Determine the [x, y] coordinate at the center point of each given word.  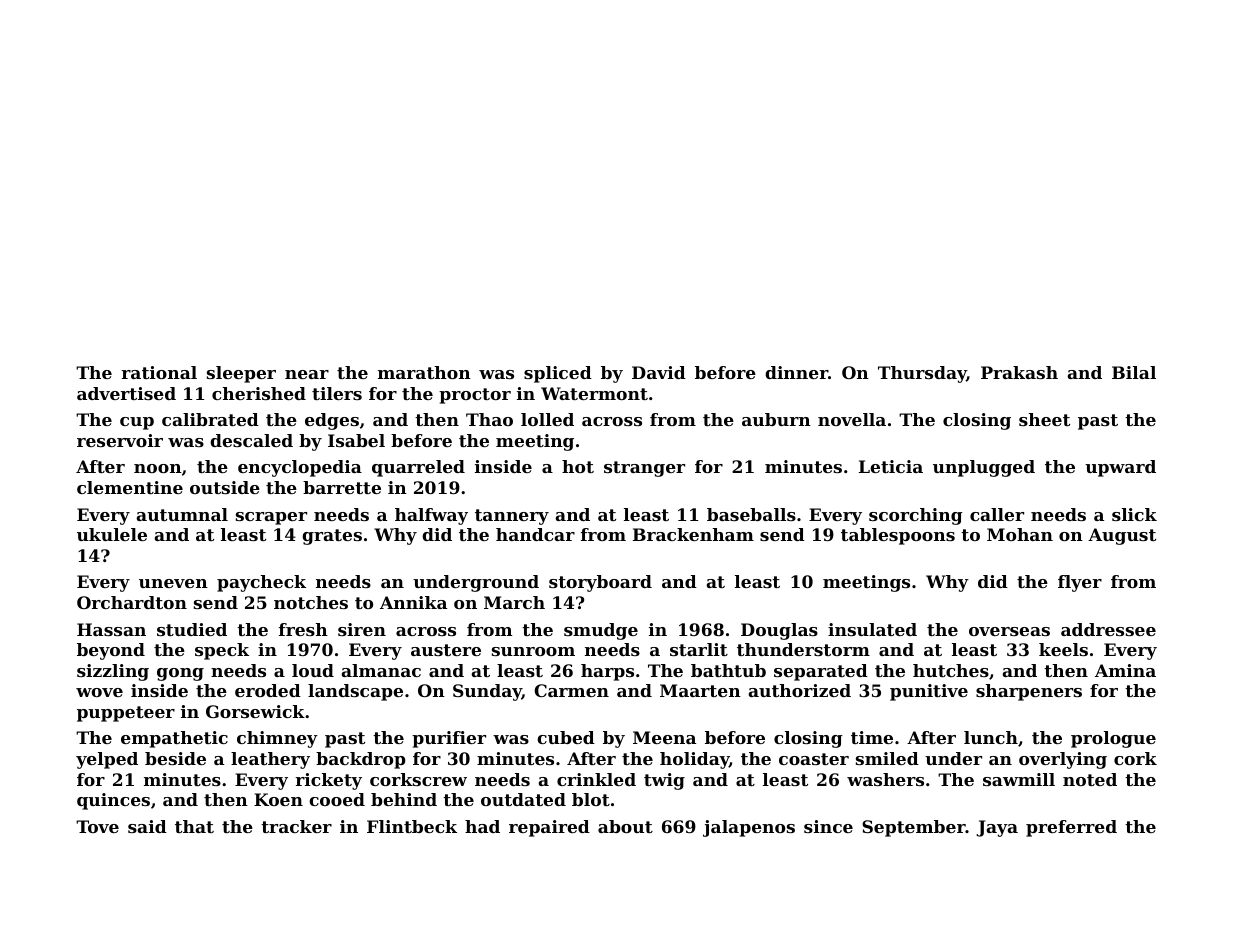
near [307, 374]
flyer [1080, 583]
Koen [278, 799]
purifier [449, 739]
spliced [558, 374]
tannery [512, 517]
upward [1120, 468]
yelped [107, 760]
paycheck [261, 583]
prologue [1113, 739]
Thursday [922, 374]
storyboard [600, 583]
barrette [342, 487]
